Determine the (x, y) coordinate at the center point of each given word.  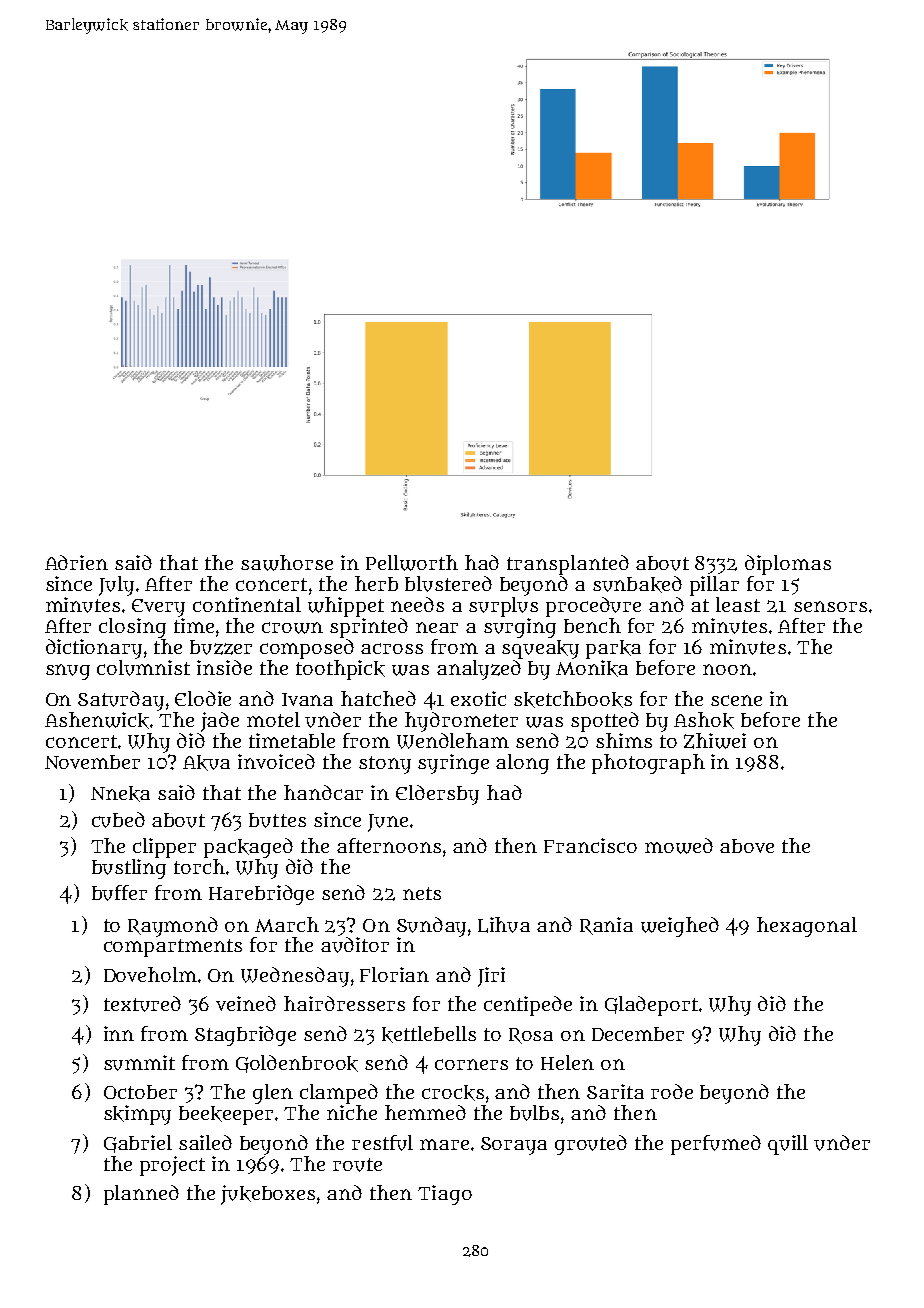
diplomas (788, 565)
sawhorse (287, 563)
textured (142, 1004)
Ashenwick (97, 720)
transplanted (568, 565)
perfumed (716, 1145)
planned (141, 1195)
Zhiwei (715, 741)
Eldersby (437, 795)
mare (444, 1144)
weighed (680, 927)
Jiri (491, 977)
